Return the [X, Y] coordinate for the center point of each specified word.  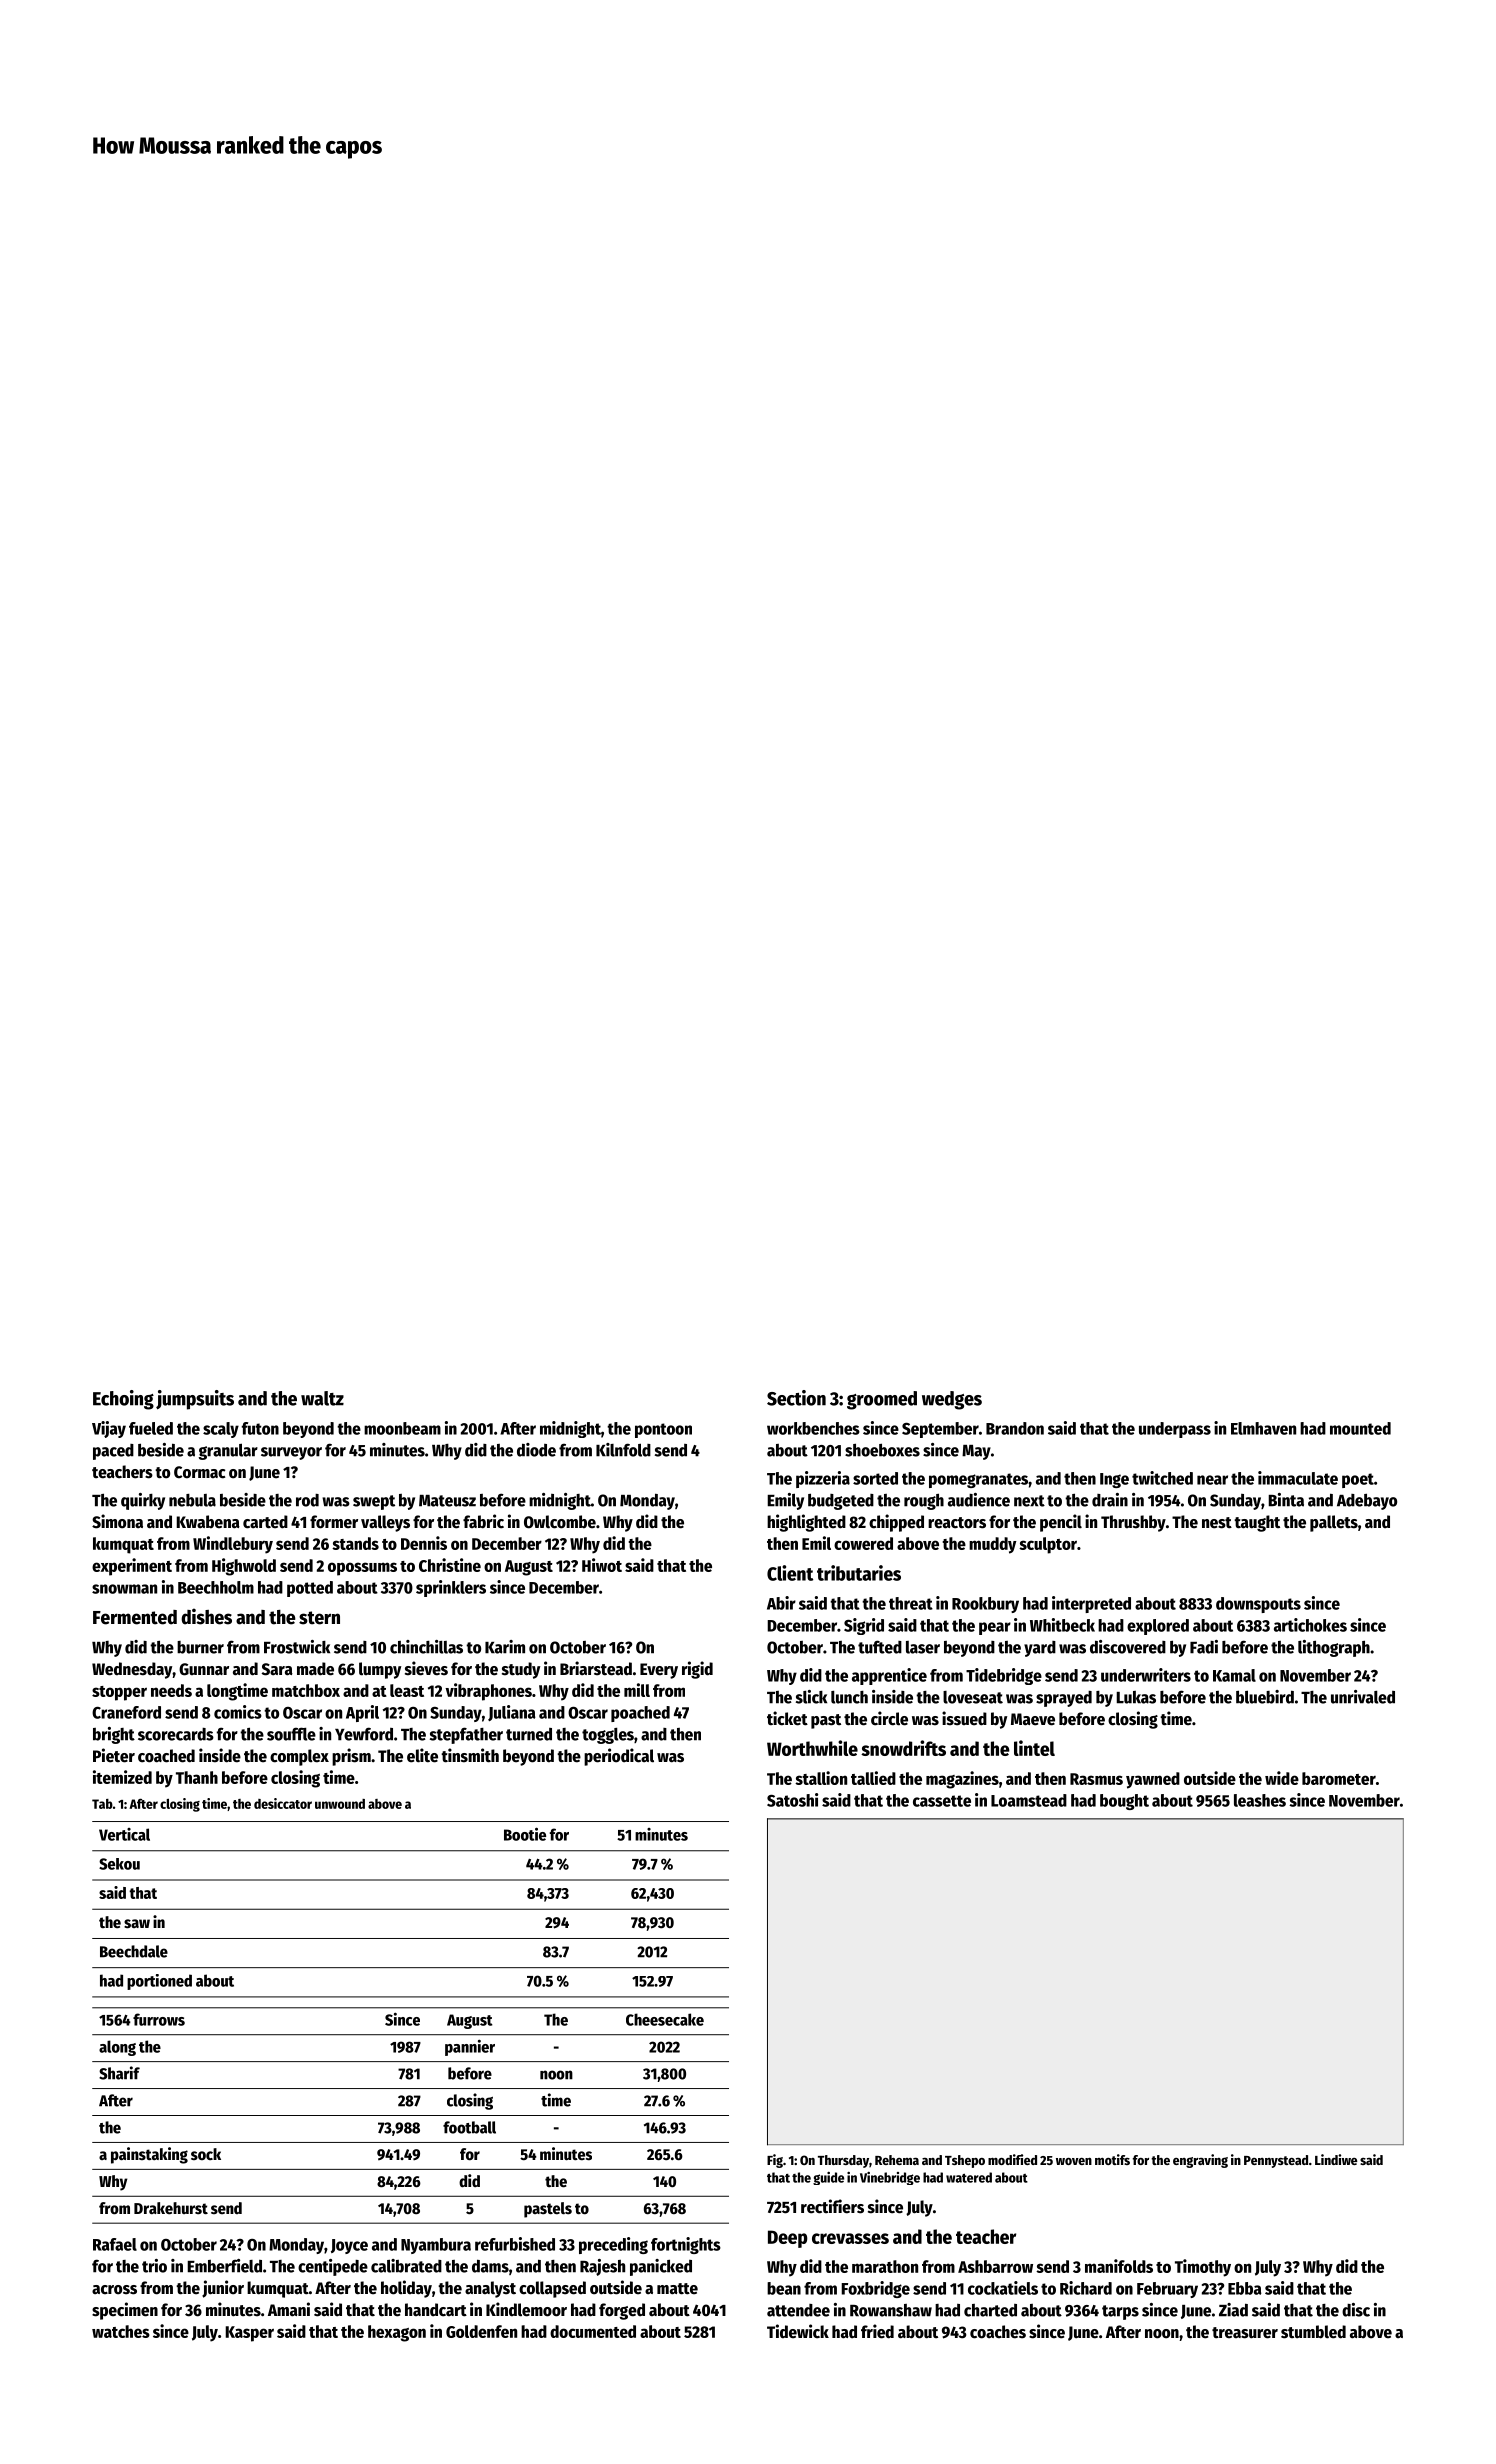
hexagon [397, 2333]
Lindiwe [1336, 2159]
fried [877, 2331]
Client [790, 1573]
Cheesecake [665, 2019]
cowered [863, 1543]
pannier [470, 2047]
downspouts [1258, 1605]
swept [374, 1502]
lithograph [1334, 1648]
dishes [206, 1616]
